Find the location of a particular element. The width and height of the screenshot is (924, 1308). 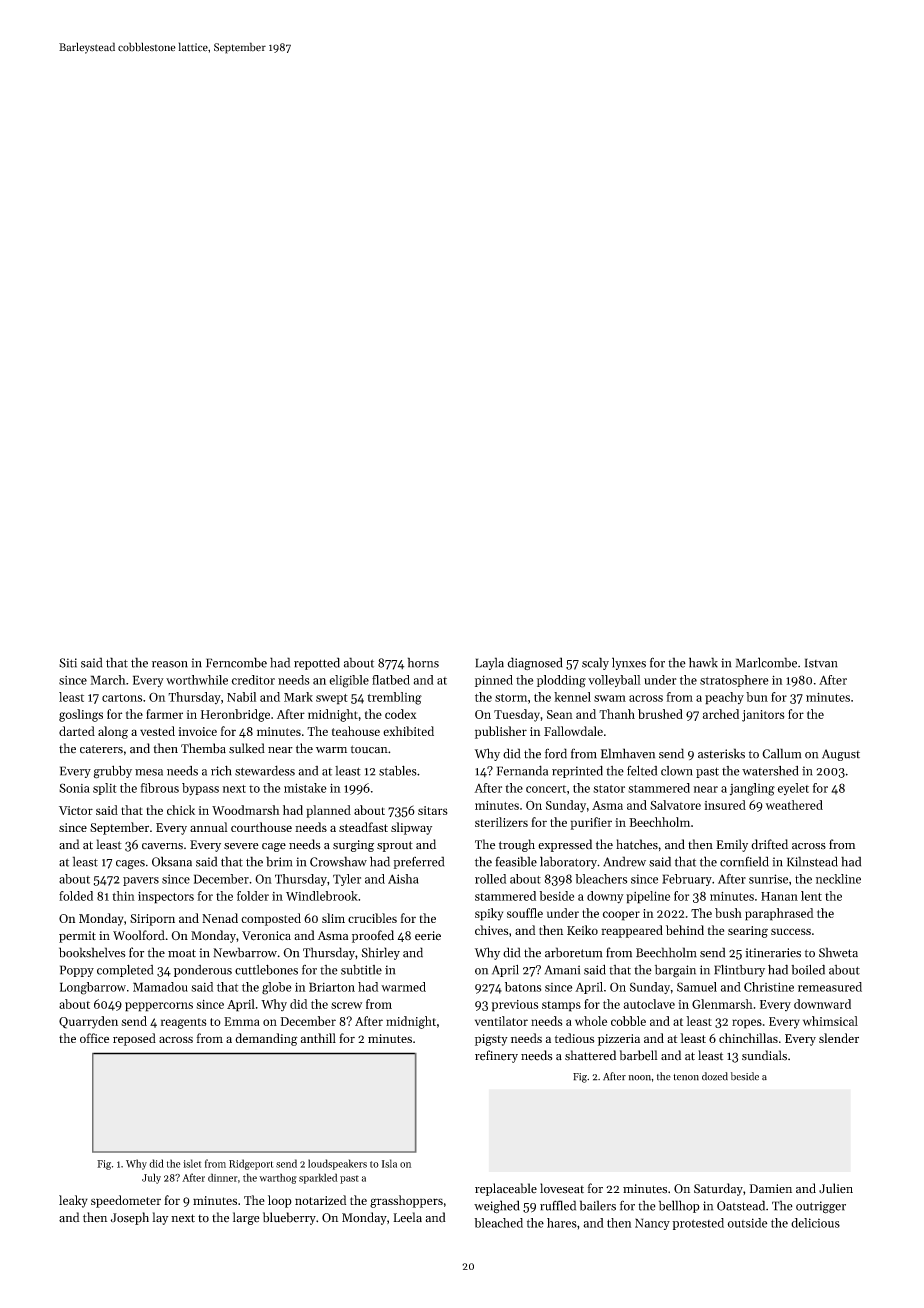

stamps is located at coordinates (561, 1006).
